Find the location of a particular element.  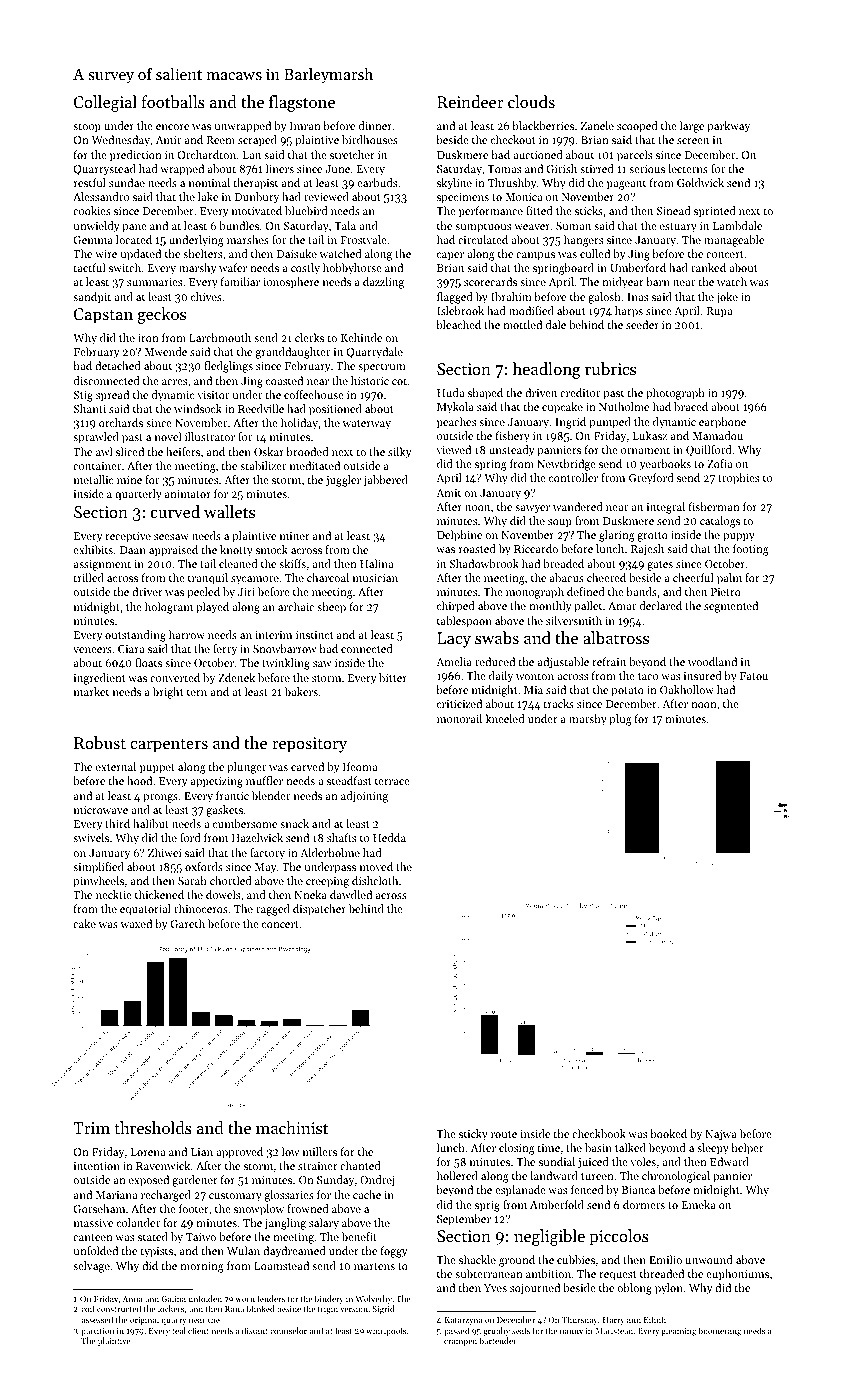

prediction is located at coordinates (136, 156).
